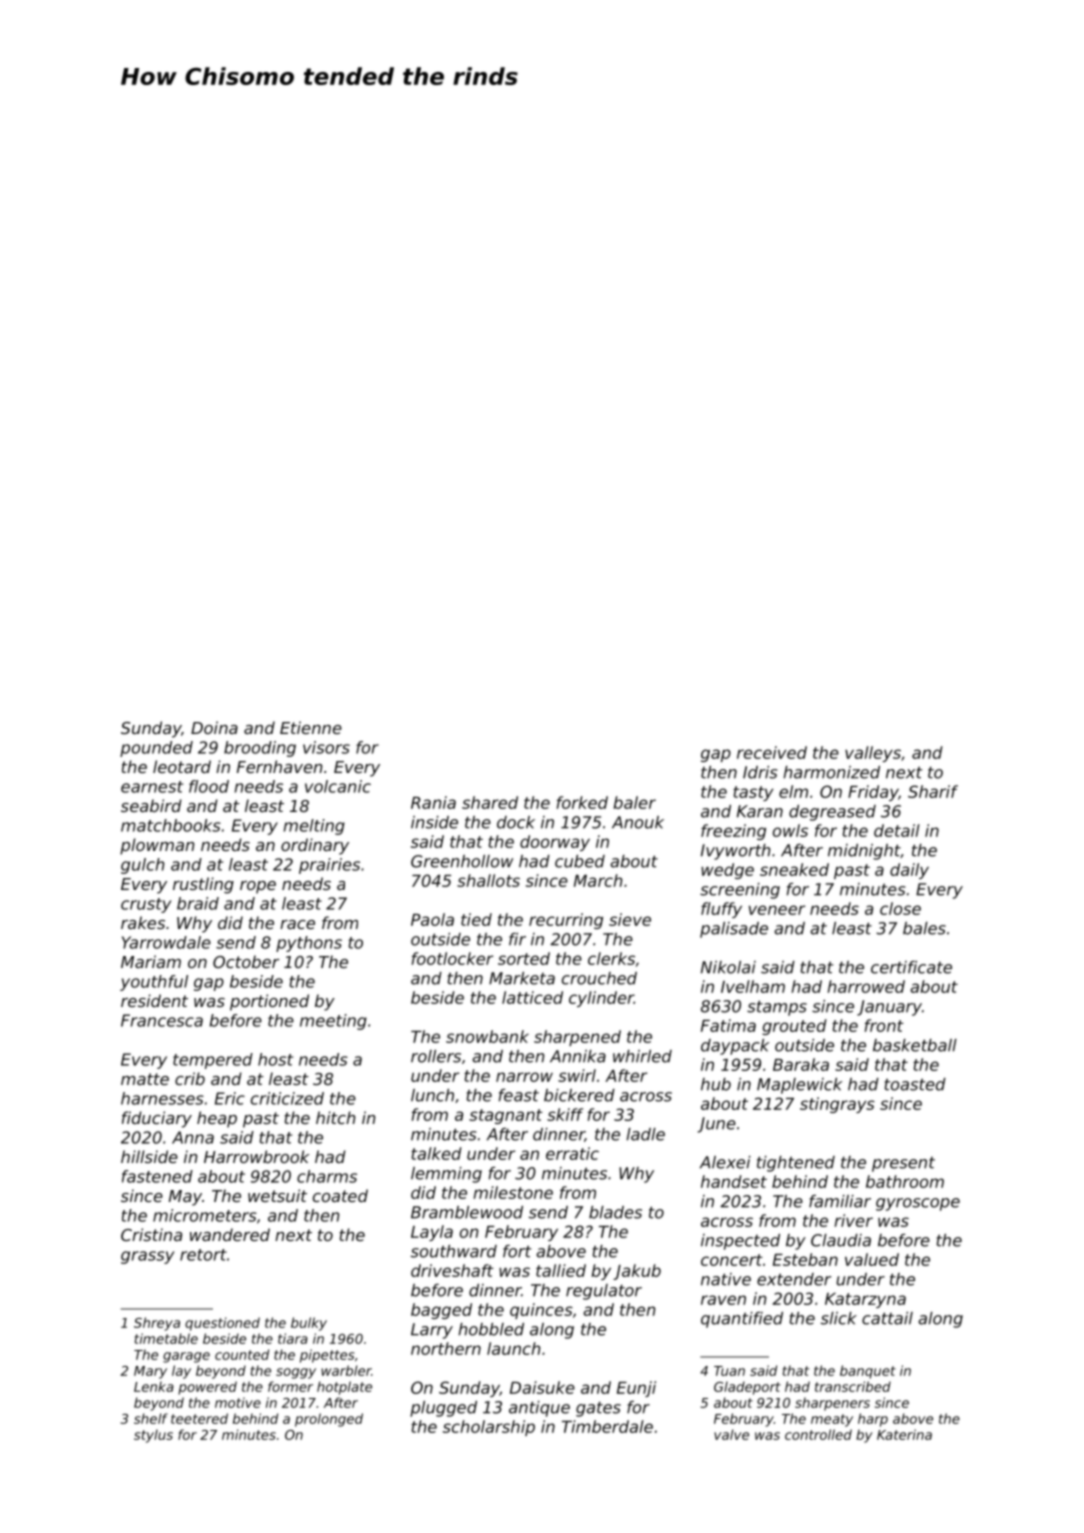 This screenshot has width=1084, height=1533. Describe the element at coordinates (868, 1372) in the screenshot. I see `banquet` at that location.
